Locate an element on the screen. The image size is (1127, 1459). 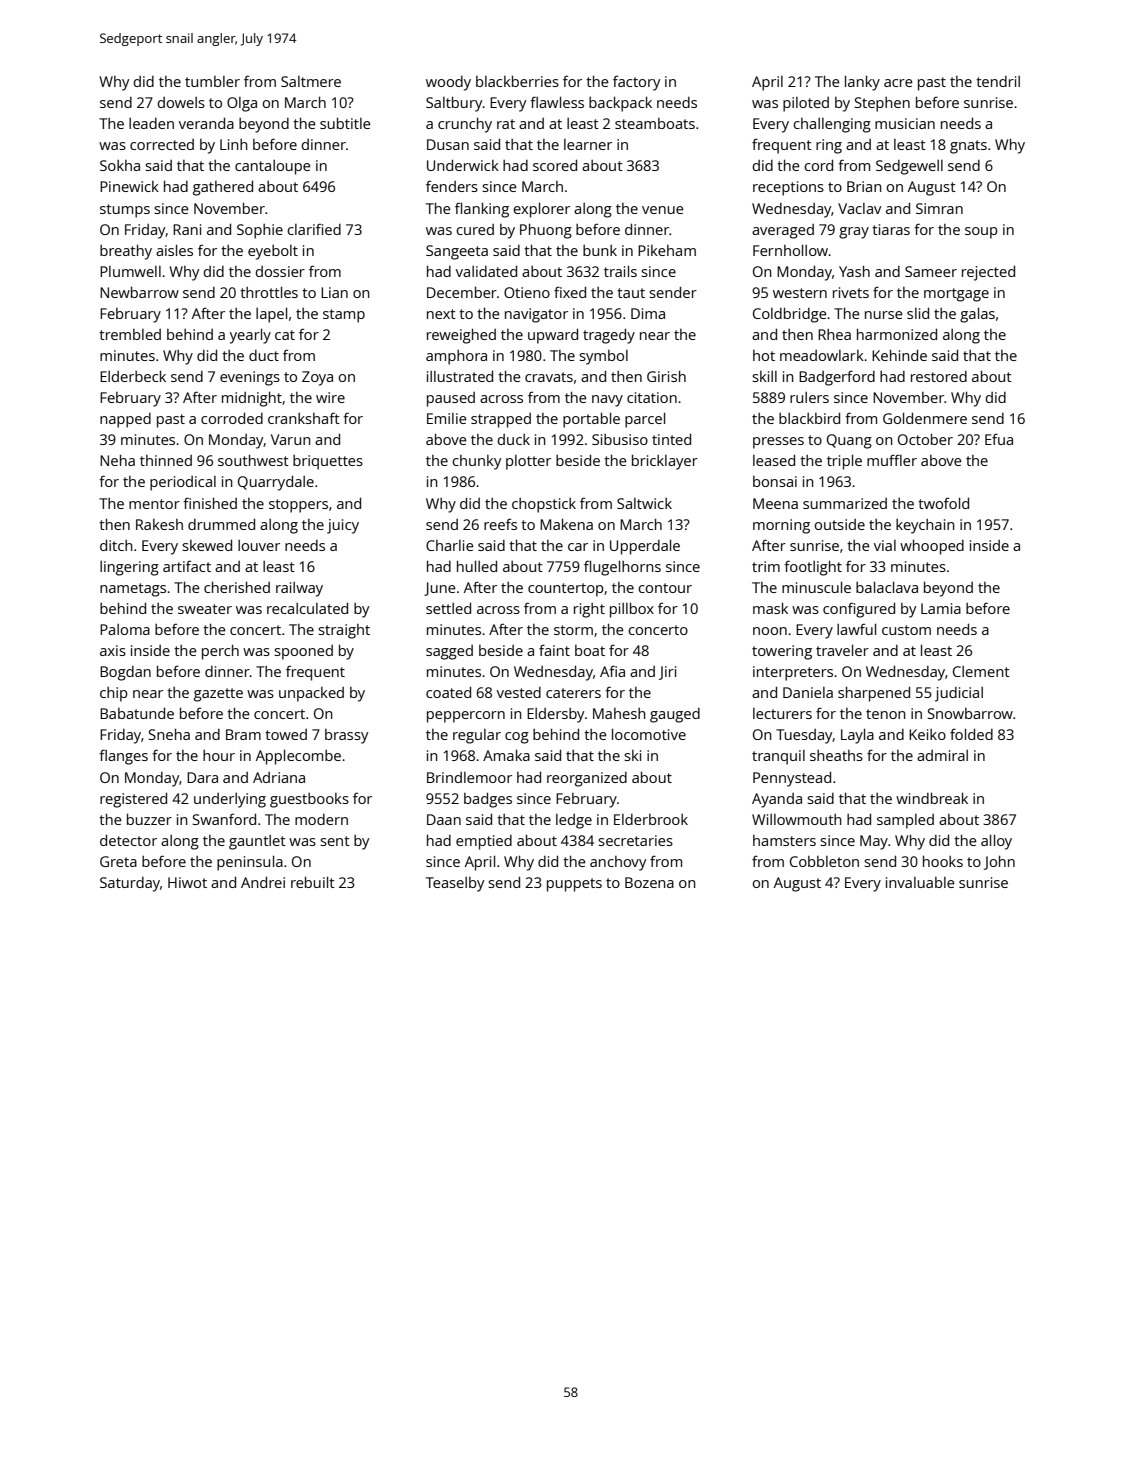
traveler is located at coordinates (842, 650).
